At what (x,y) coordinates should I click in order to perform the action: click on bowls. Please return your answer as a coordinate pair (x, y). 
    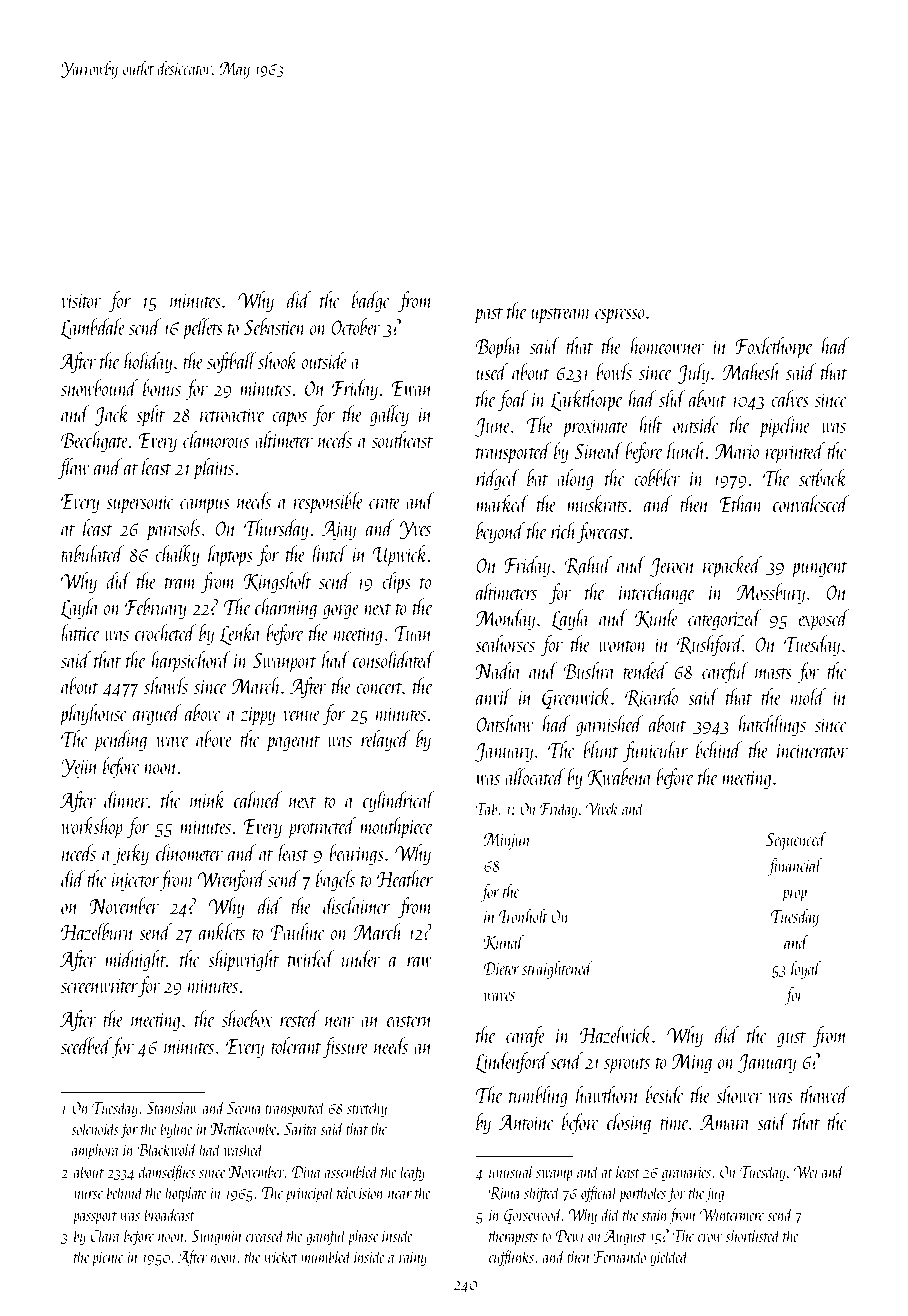
    Looking at the image, I should click on (614, 371).
